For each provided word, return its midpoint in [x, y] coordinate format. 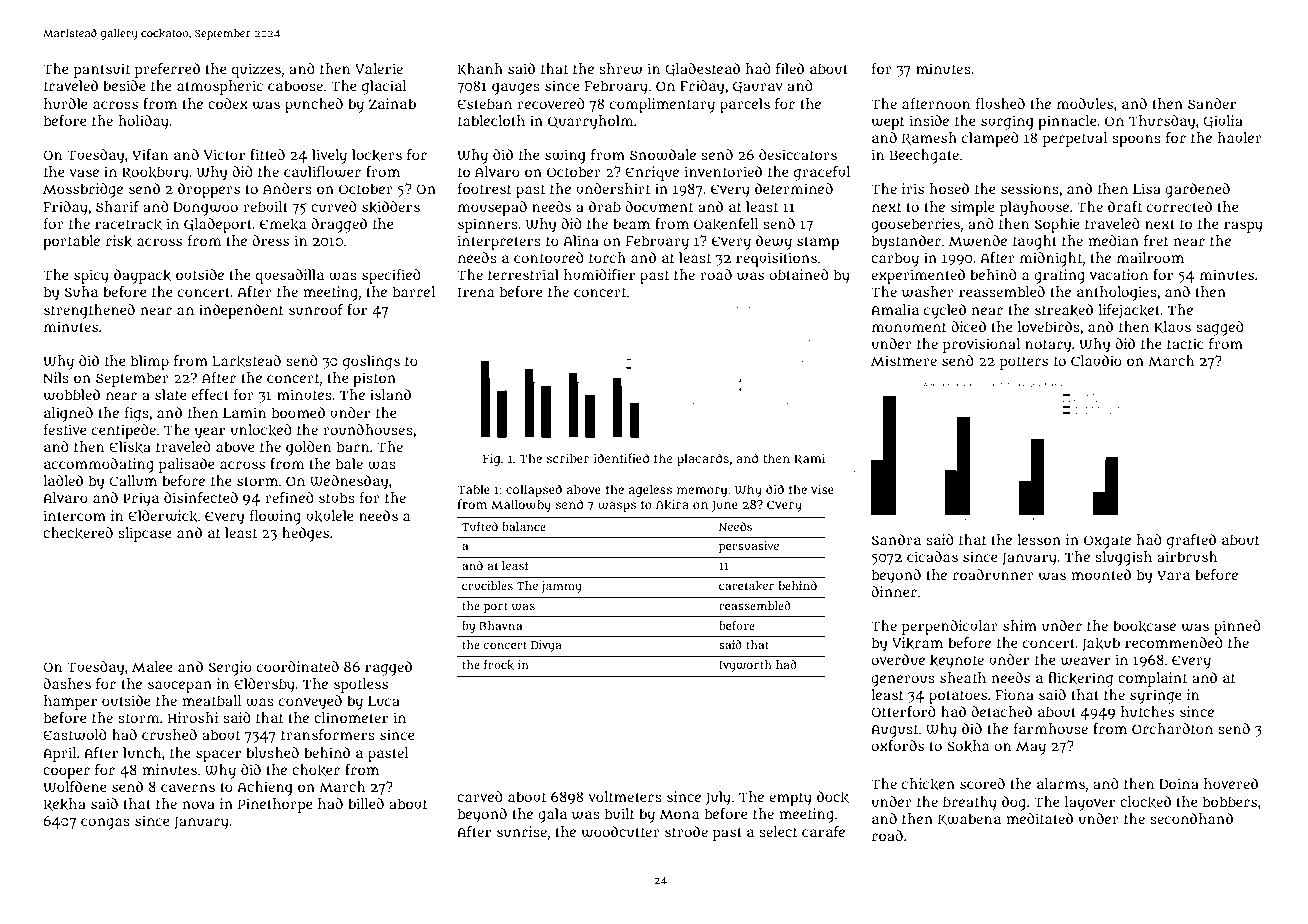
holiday [143, 122]
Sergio [230, 668]
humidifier [599, 274]
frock [499, 665]
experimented [918, 276]
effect [210, 394]
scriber [568, 458]
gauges [516, 89]
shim [1020, 625]
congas [105, 824]
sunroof [316, 309]
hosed [949, 188]
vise [822, 489]
